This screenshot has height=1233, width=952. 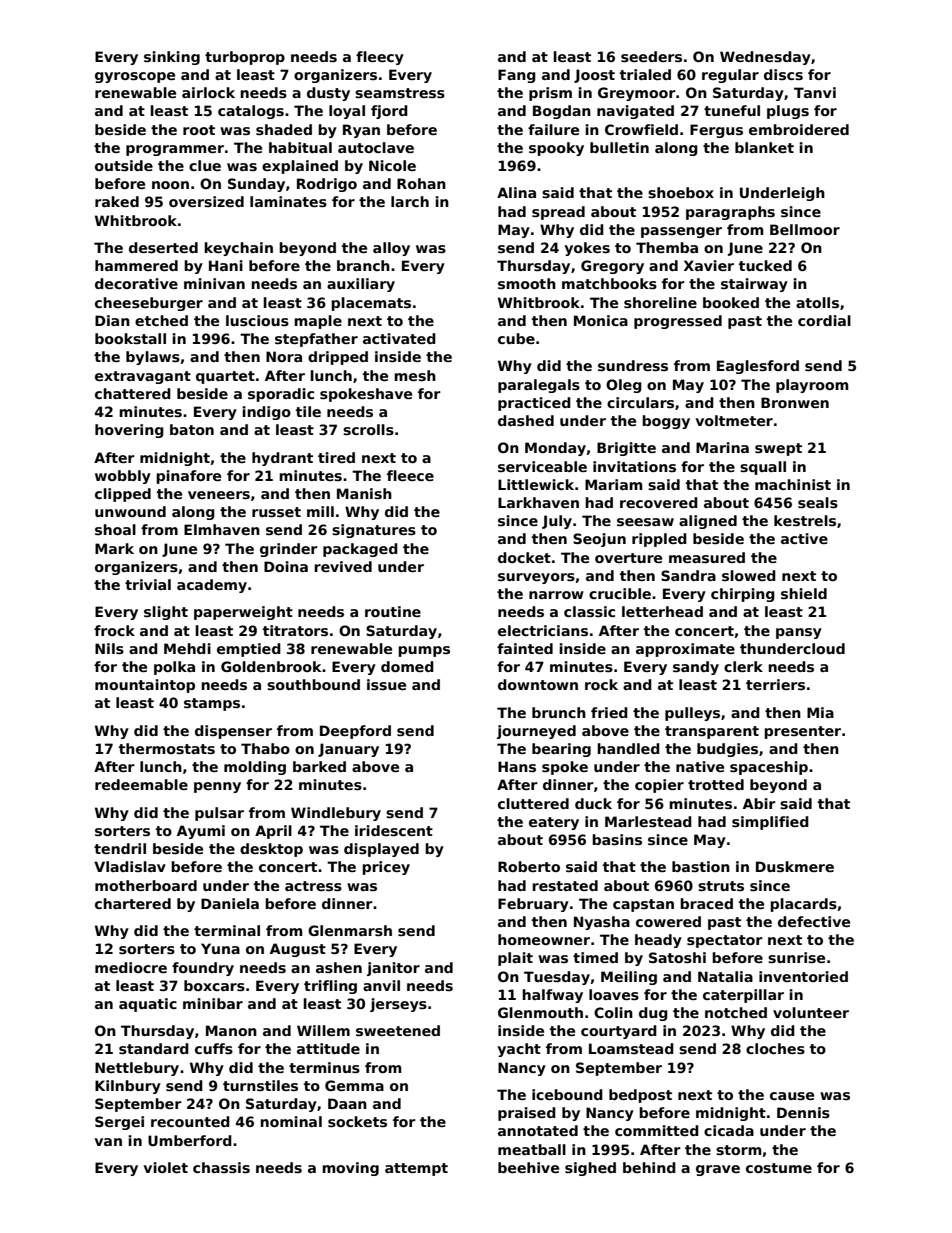 What do you see at coordinates (779, 1168) in the screenshot?
I see `costume` at bounding box center [779, 1168].
